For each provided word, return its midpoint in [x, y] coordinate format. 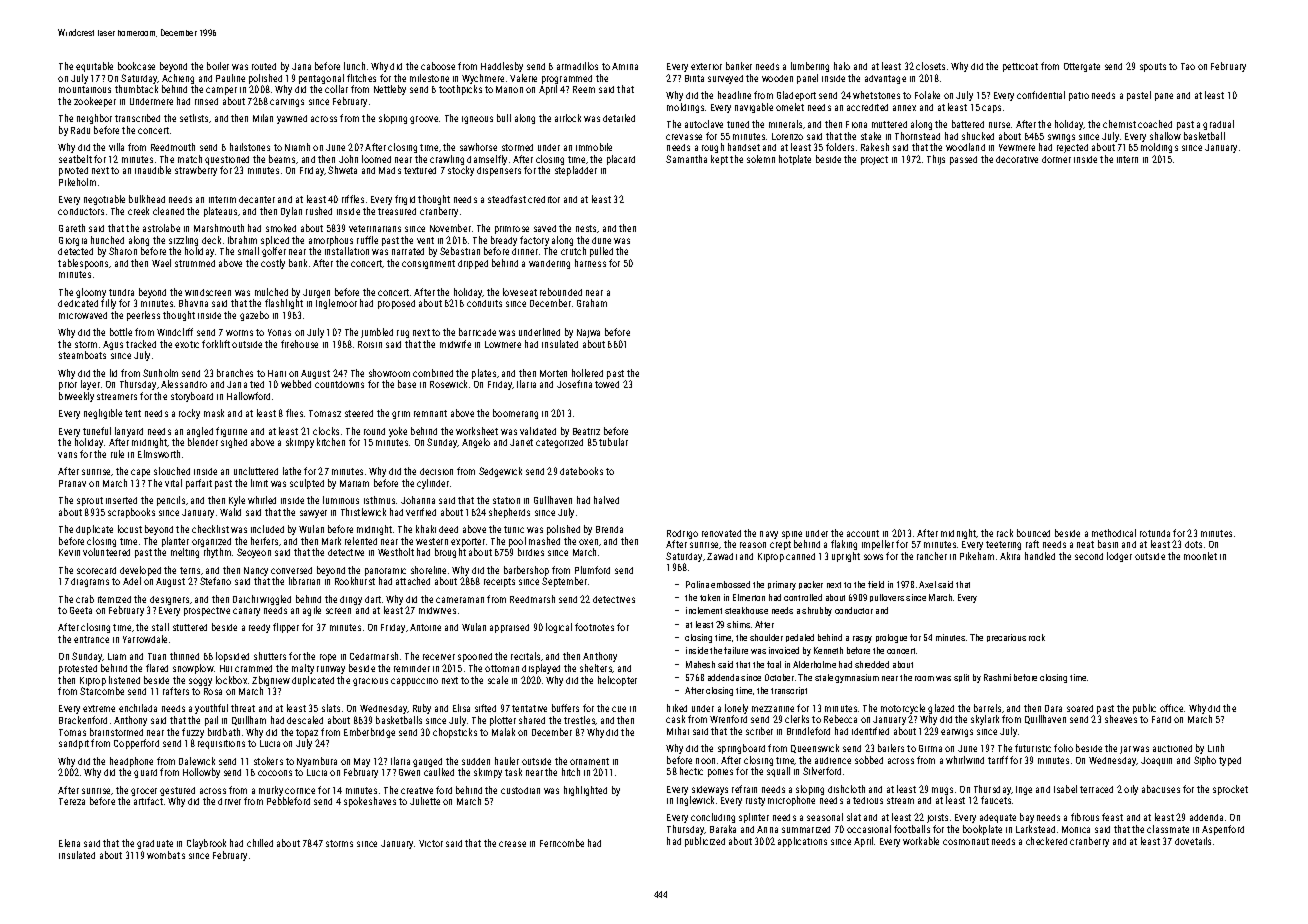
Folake [927, 95]
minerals [785, 124]
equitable [94, 67]
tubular [613, 442]
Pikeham [977, 556]
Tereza [72, 801]
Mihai [678, 731]
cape [140, 473]
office [1171, 708]
